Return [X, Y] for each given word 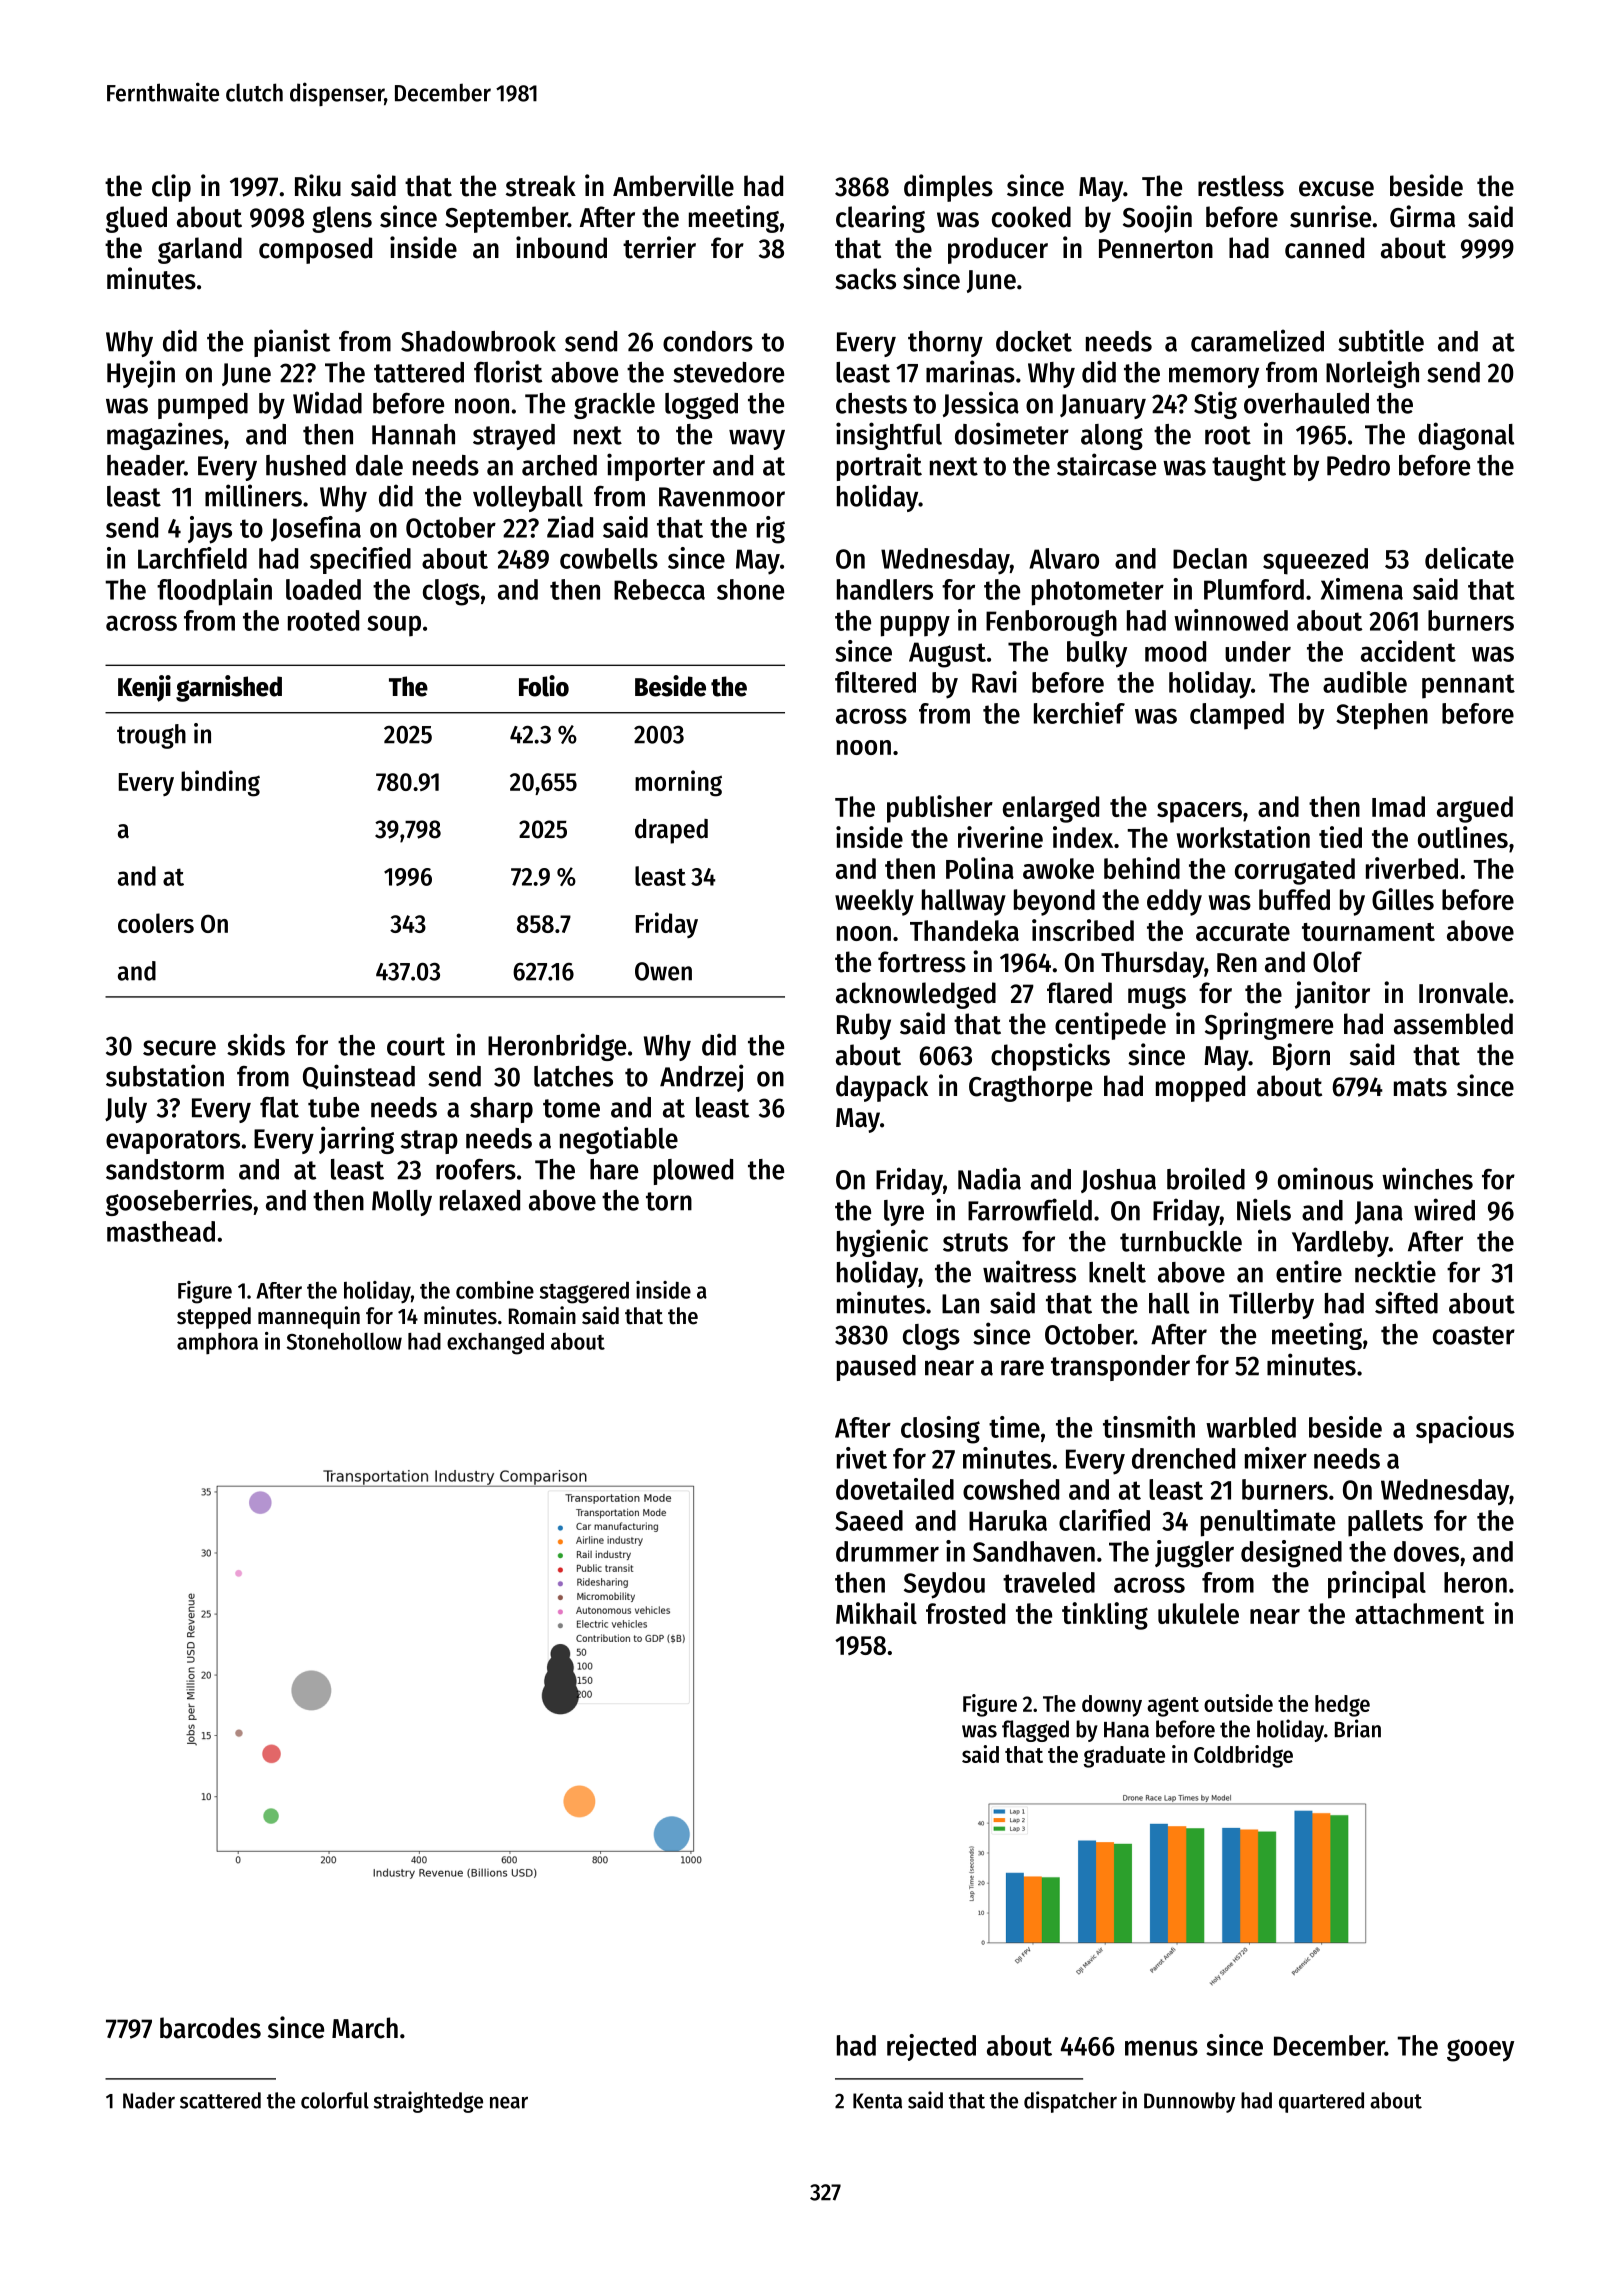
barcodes [210, 2028]
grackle [614, 406]
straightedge [428, 2102]
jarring [356, 1140]
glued [136, 219]
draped [671, 831]
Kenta [877, 2101]
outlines [1463, 837]
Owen [663, 971]
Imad [1398, 806]
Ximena [1362, 589]
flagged [1035, 1731]
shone [750, 589]
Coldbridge [1243, 1756]
